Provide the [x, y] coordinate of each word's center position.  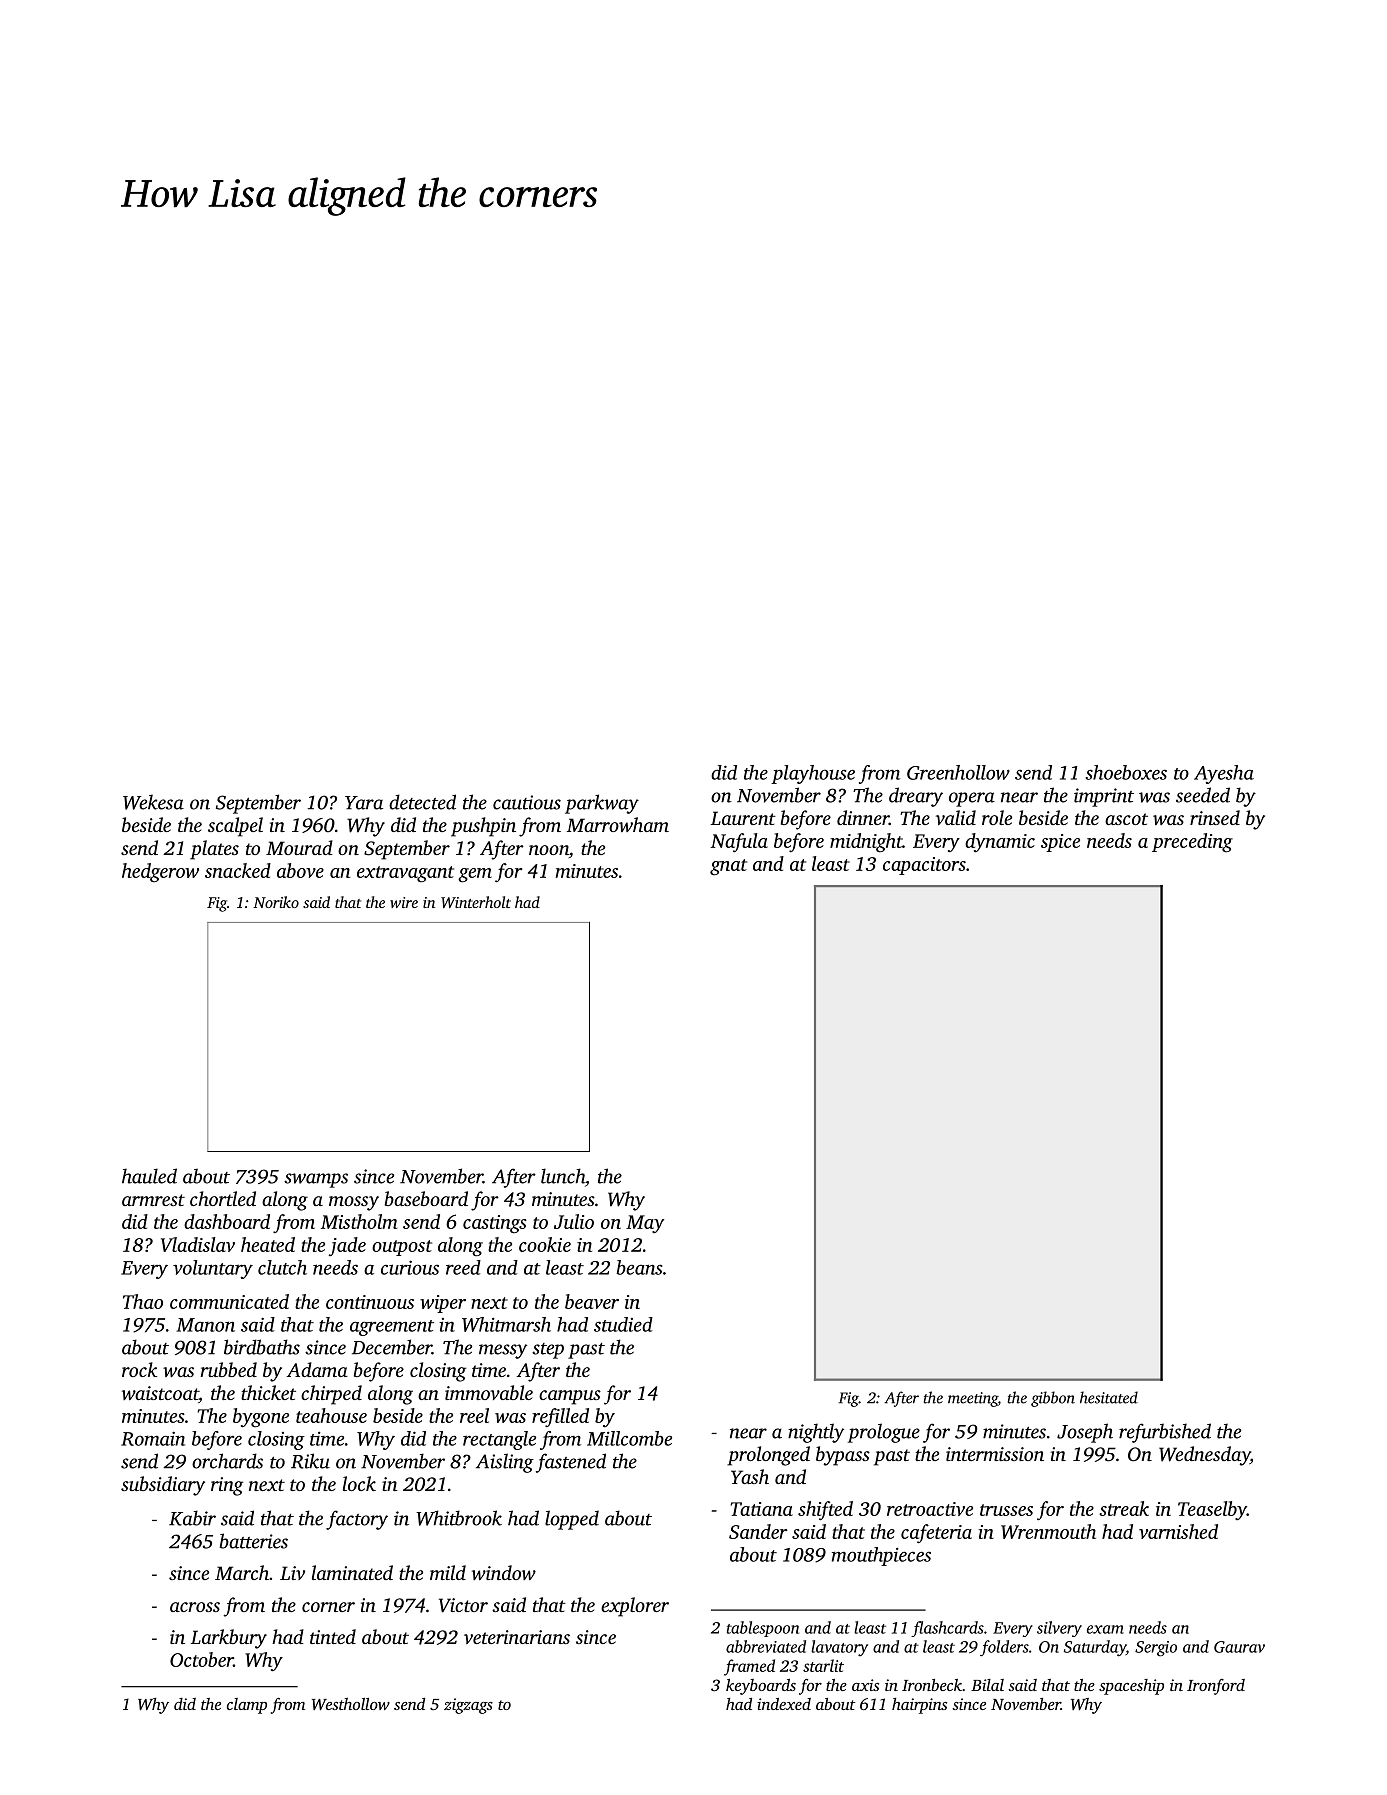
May [645, 1224]
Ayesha [1224, 774]
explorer [635, 1607]
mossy [354, 1203]
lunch [563, 1176]
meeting [973, 1399]
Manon [205, 1325]
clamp [247, 1706]
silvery [1059, 1629]
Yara [364, 803]
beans [639, 1267]
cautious [527, 802]
